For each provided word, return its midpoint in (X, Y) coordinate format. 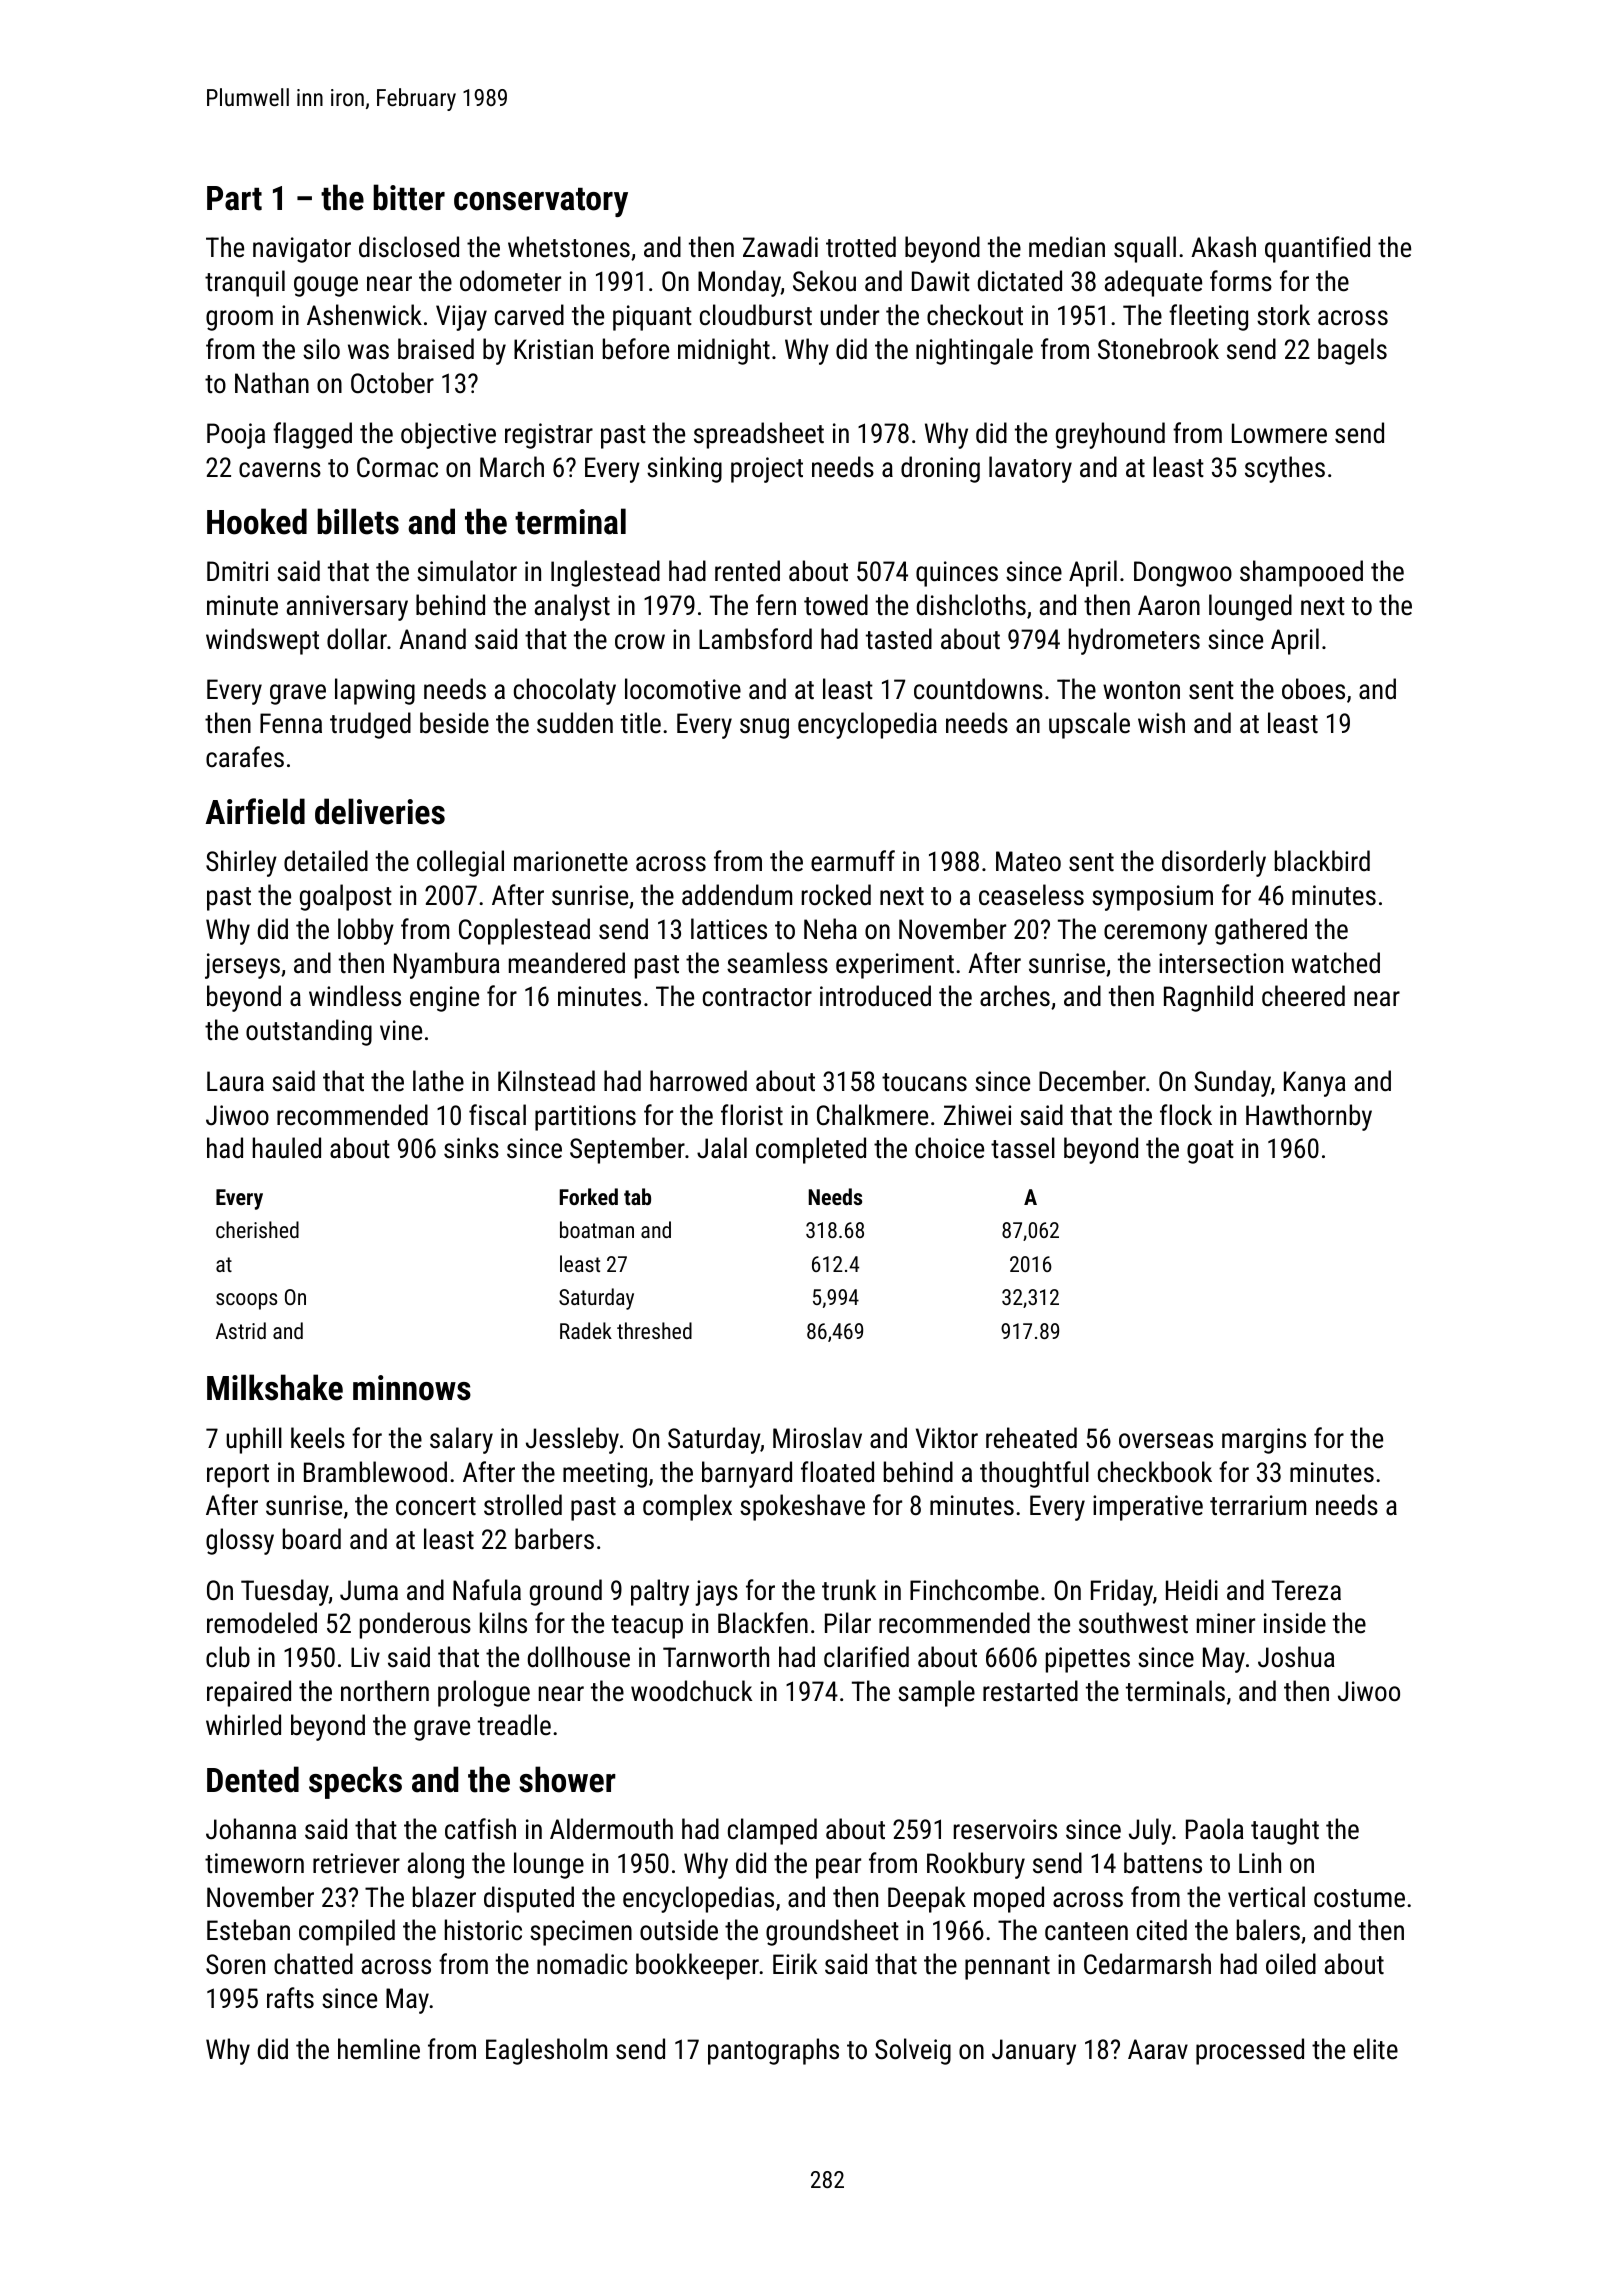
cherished (257, 1229)
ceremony (1155, 934)
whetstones (569, 247)
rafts (290, 1998)
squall (1145, 249)
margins (1264, 1441)
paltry (660, 1592)
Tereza (1306, 1590)
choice (949, 1148)
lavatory (1030, 469)
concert (436, 1506)
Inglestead (605, 573)
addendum (737, 895)
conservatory (541, 202)
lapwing (375, 691)
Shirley (241, 863)
